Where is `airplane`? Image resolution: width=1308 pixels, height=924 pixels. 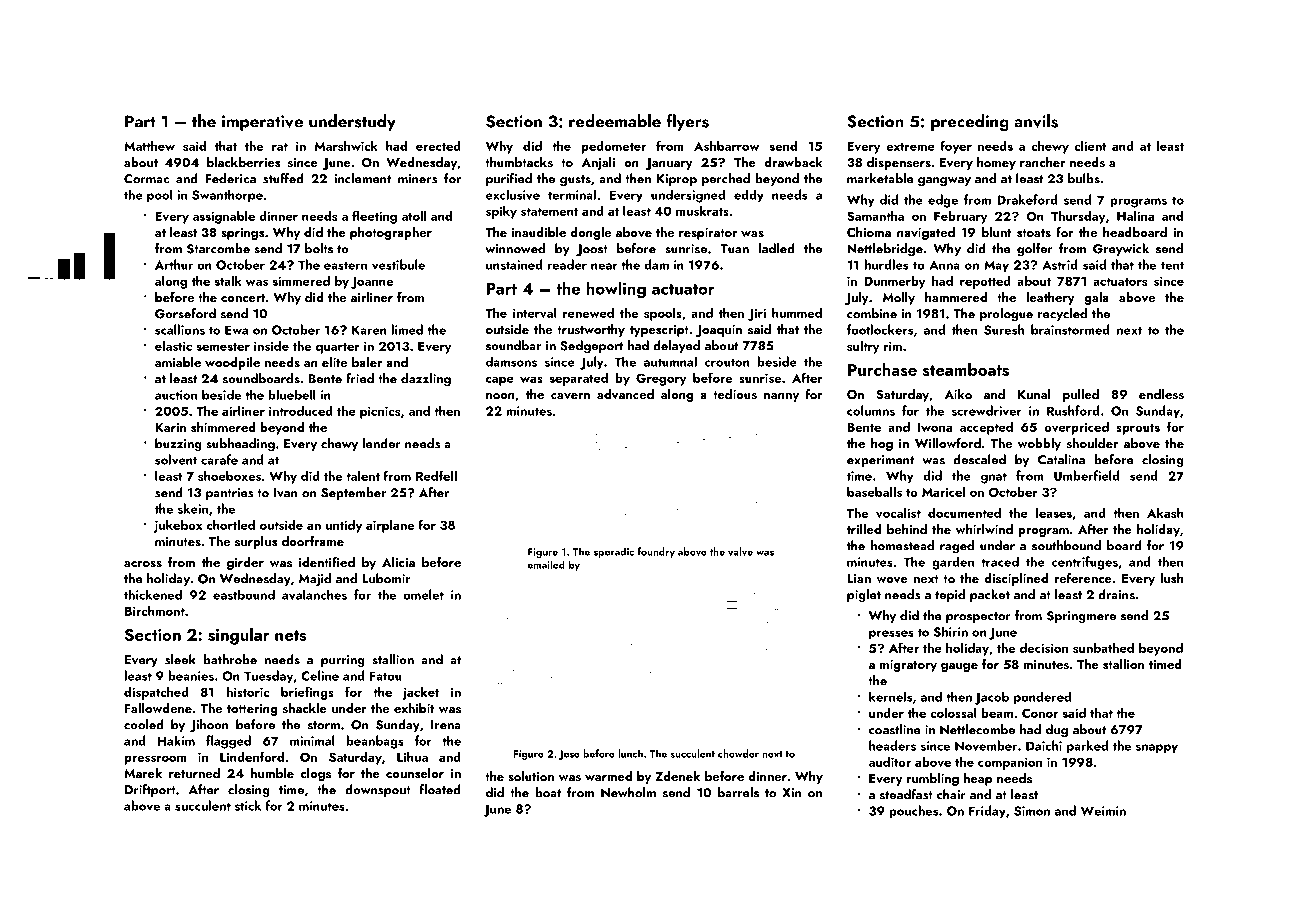
airplane is located at coordinates (390, 526).
